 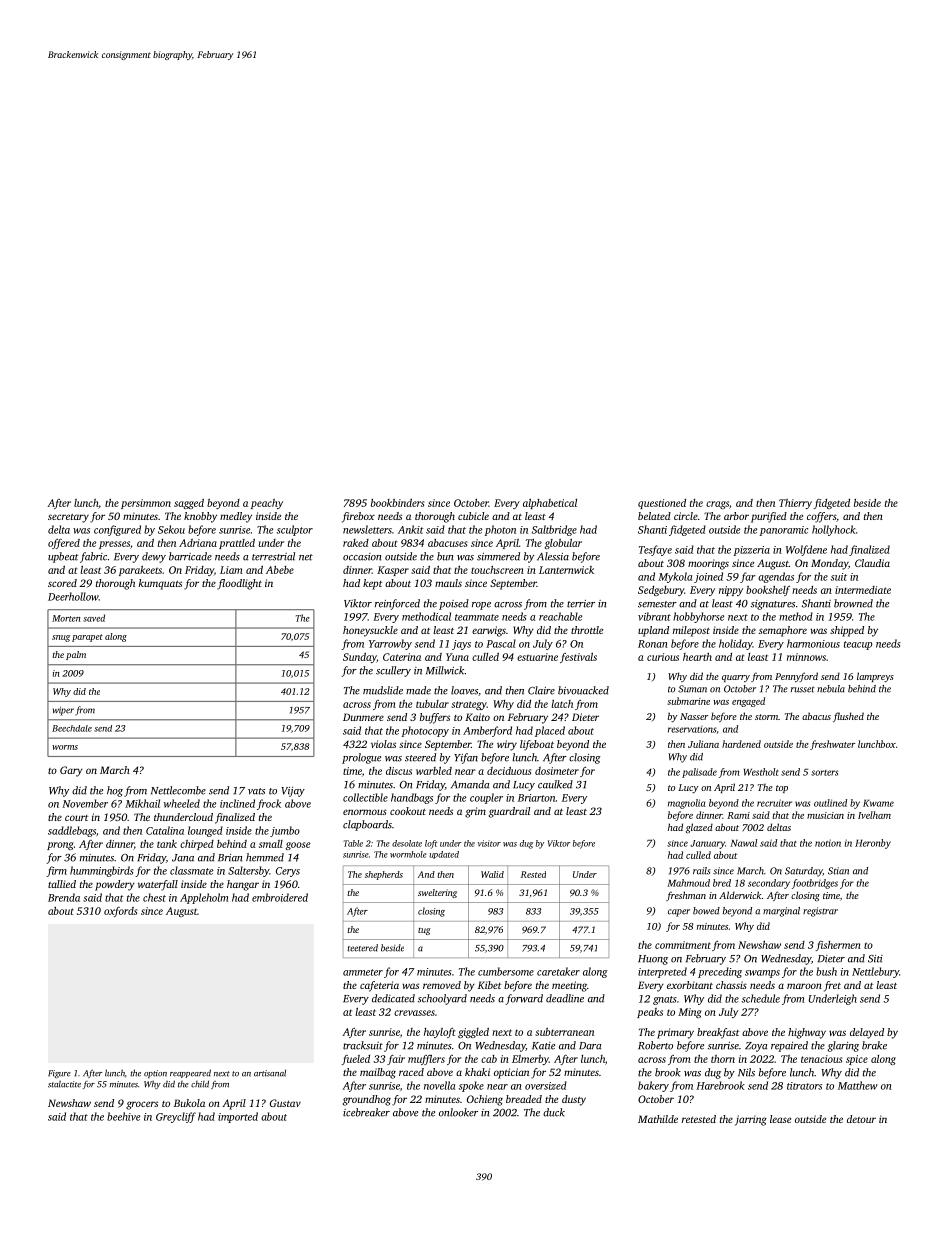 I want to click on Sunday, so click(x=360, y=658).
